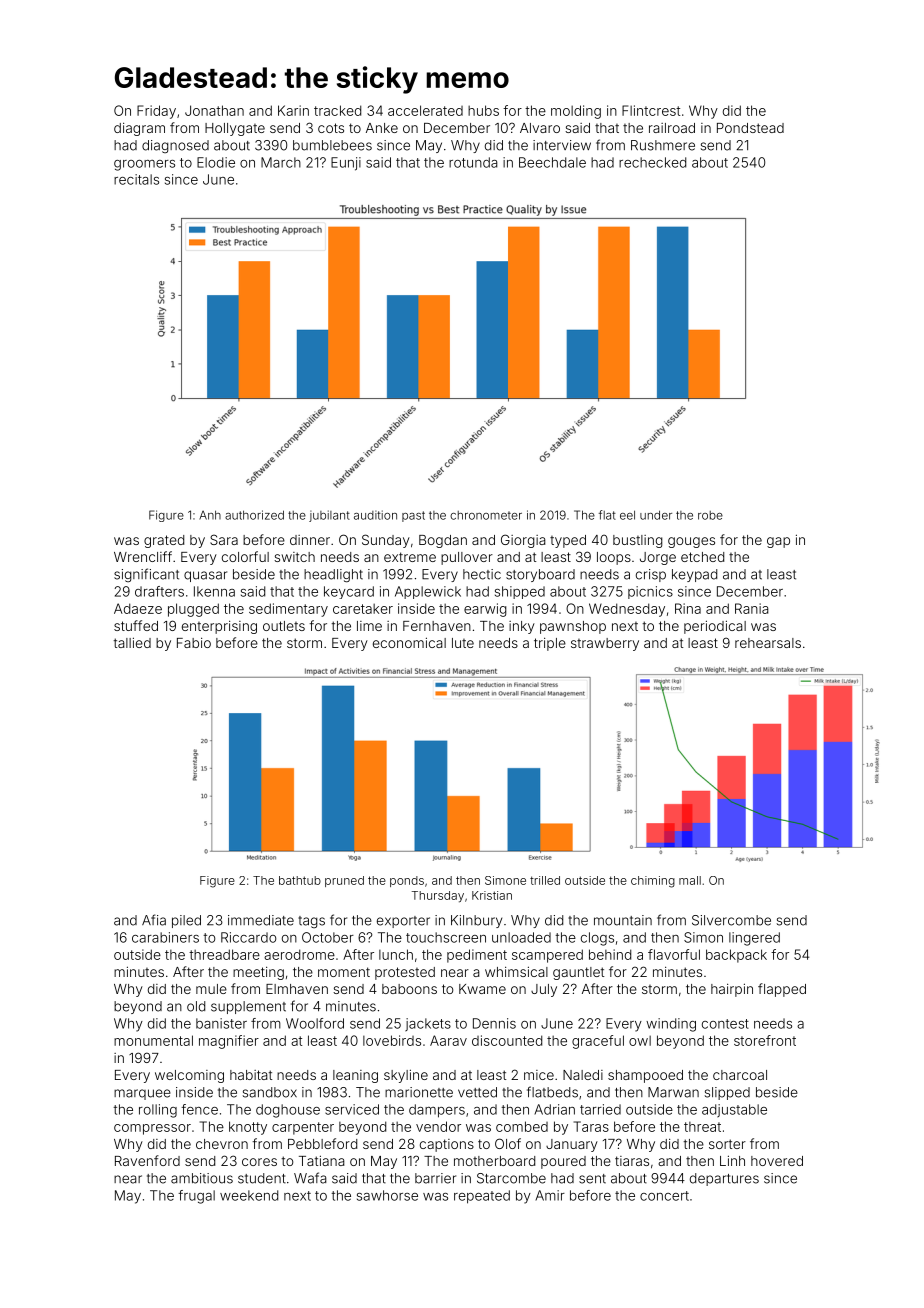 Image resolution: width=924 pixels, height=1308 pixels. What do you see at coordinates (447, 1145) in the screenshot?
I see `captions` at bounding box center [447, 1145].
